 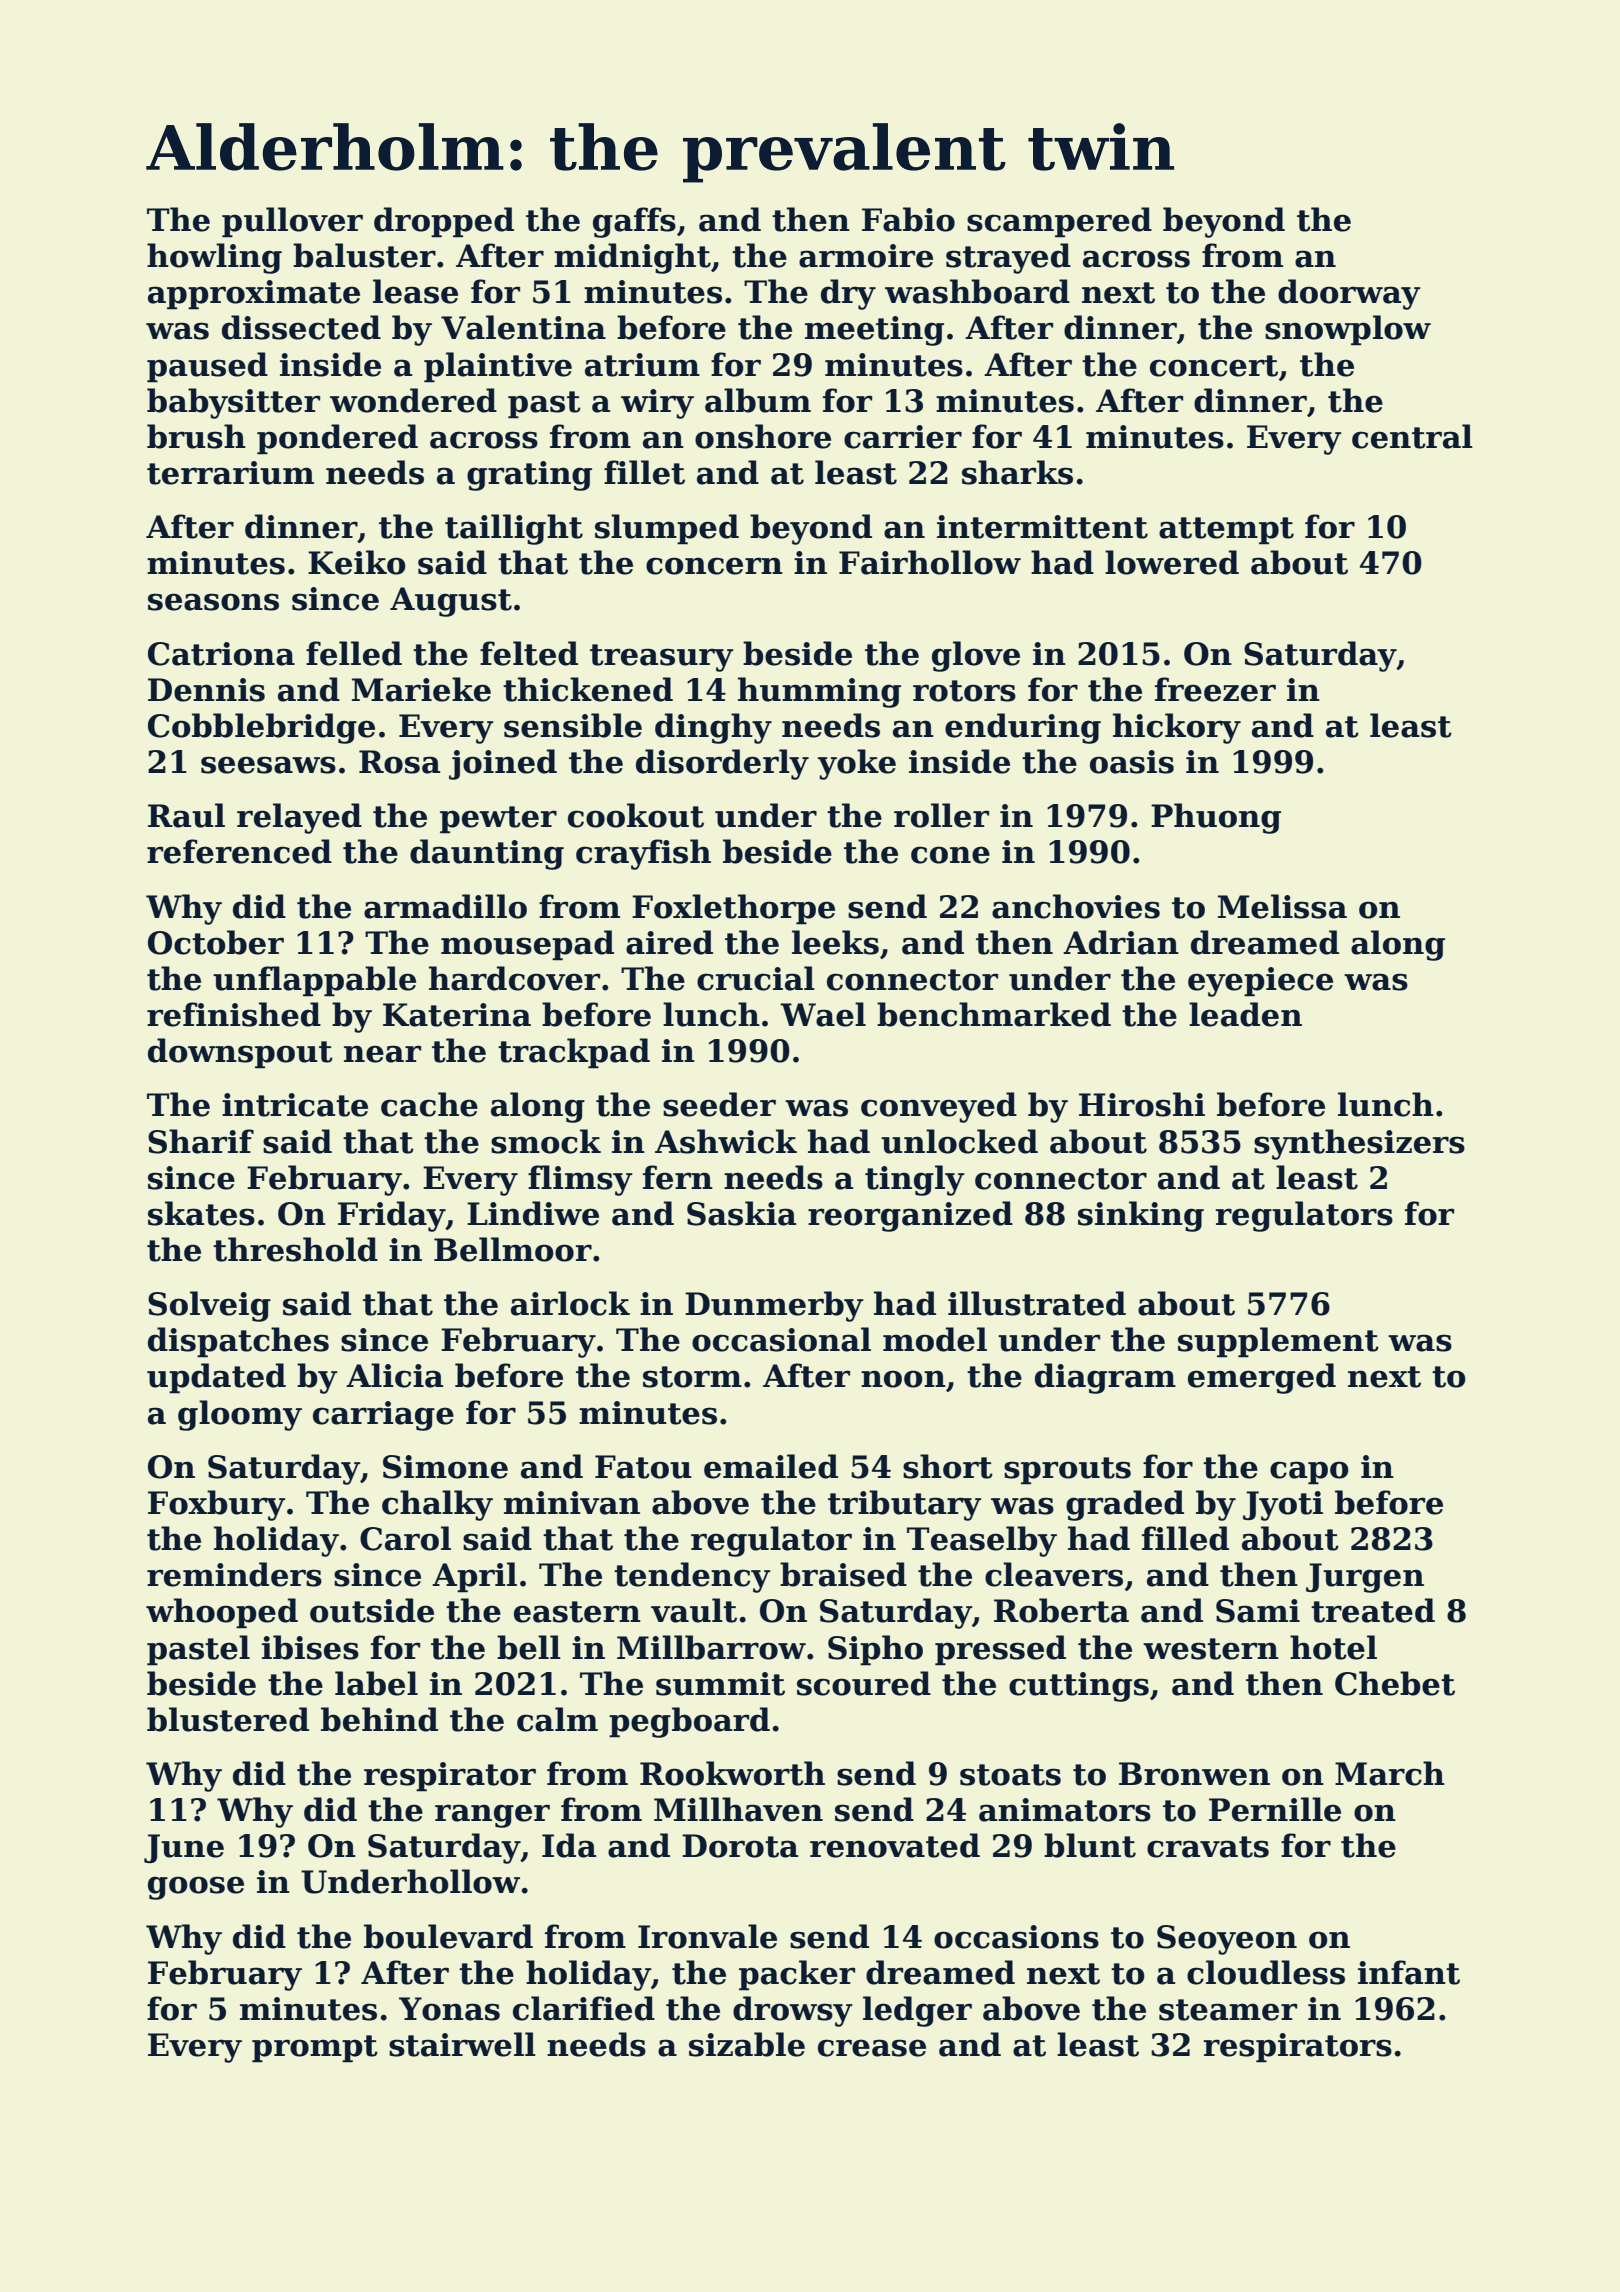 What do you see at coordinates (763, 436) in the screenshot?
I see `onshore` at bounding box center [763, 436].
